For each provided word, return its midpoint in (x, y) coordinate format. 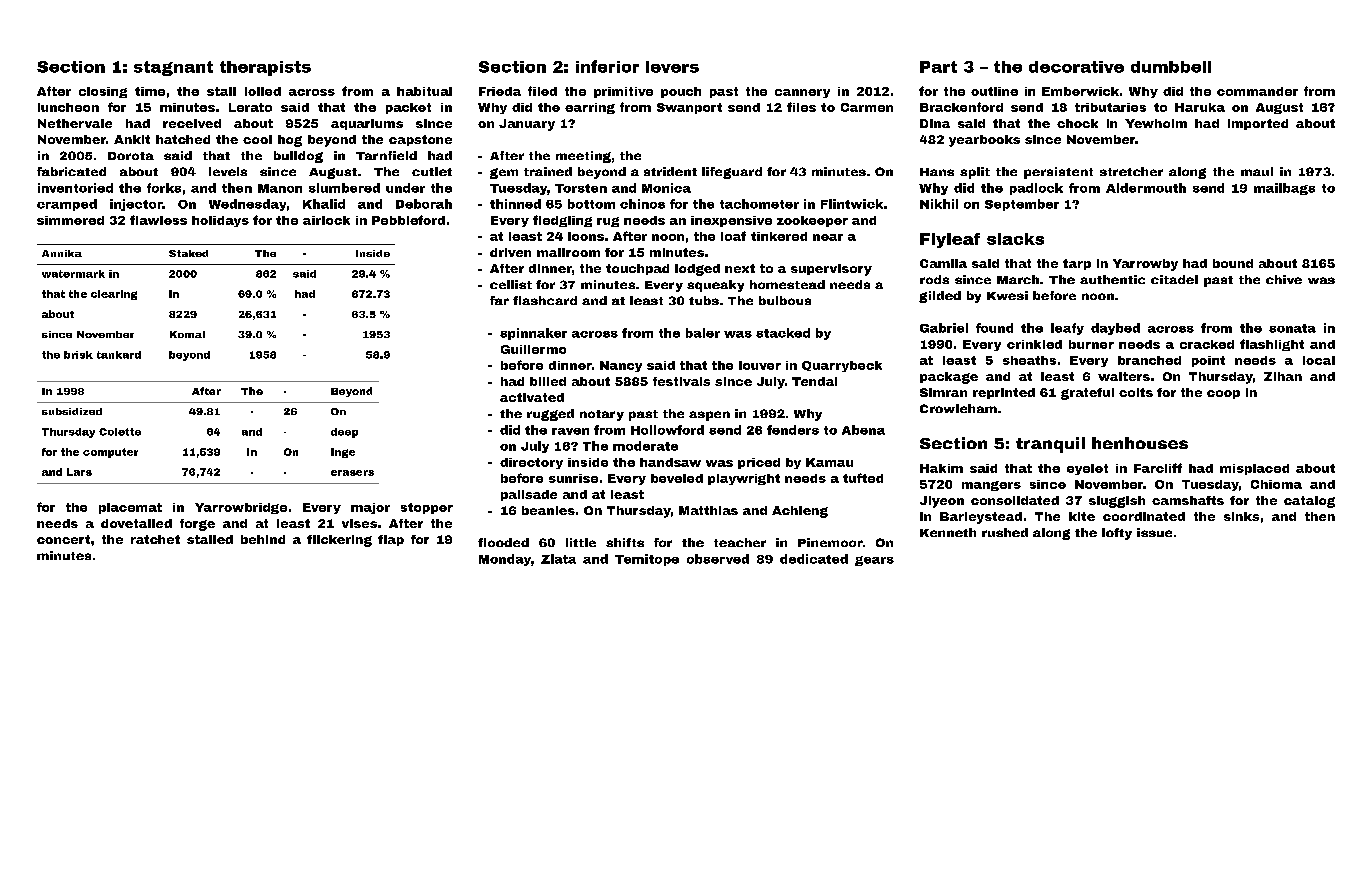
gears (874, 561)
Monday (505, 560)
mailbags (1284, 189)
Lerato (250, 107)
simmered (70, 220)
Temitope (647, 560)
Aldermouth (1146, 188)
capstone (420, 140)
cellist (511, 284)
